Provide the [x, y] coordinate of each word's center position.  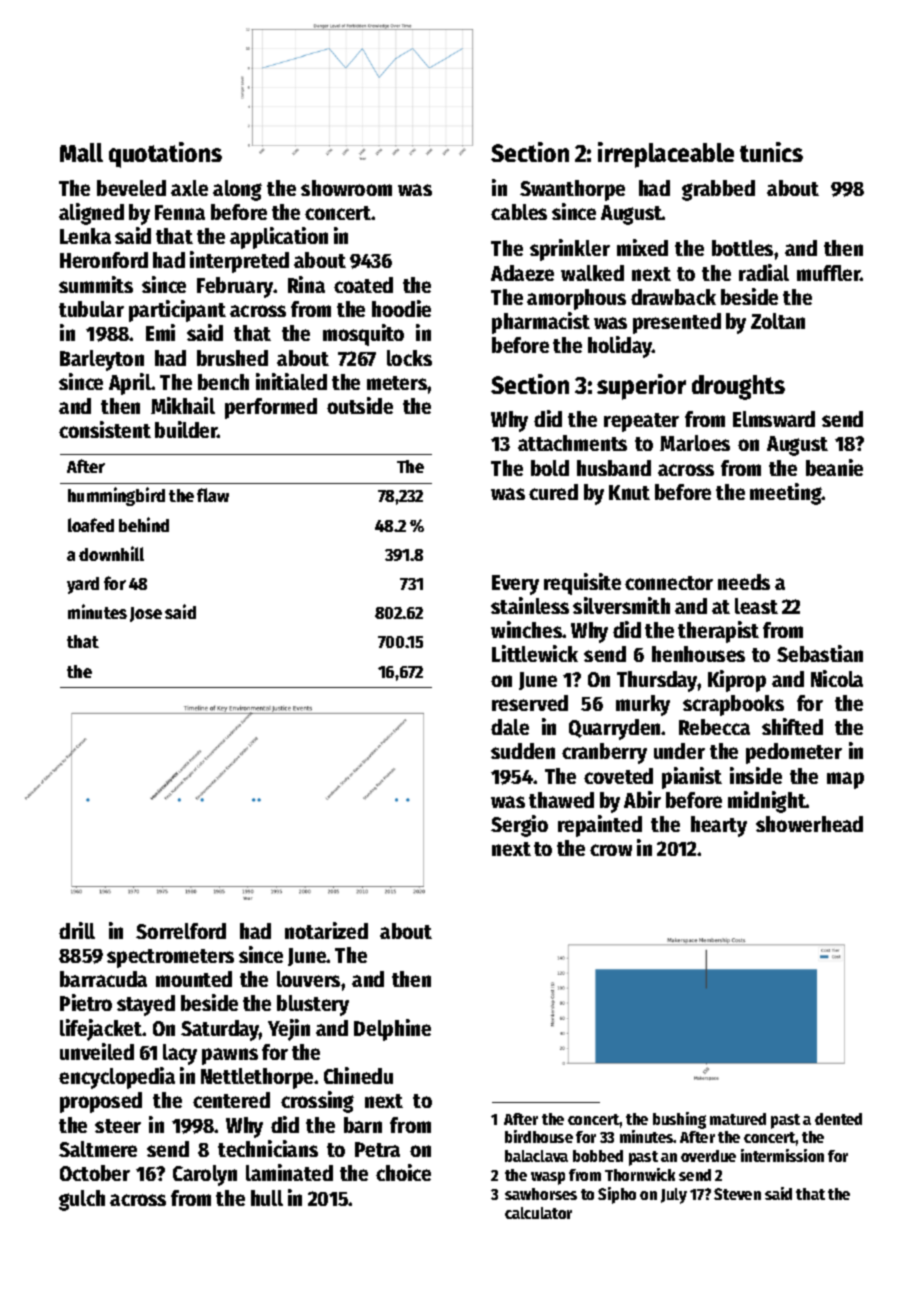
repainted [600, 826]
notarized [326, 930]
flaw [213, 495]
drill [77, 930]
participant [177, 311]
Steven [737, 1194]
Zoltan [778, 321]
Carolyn [205, 1175]
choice [403, 1172]
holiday [620, 347]
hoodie [401, 308]
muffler [829, 273]
